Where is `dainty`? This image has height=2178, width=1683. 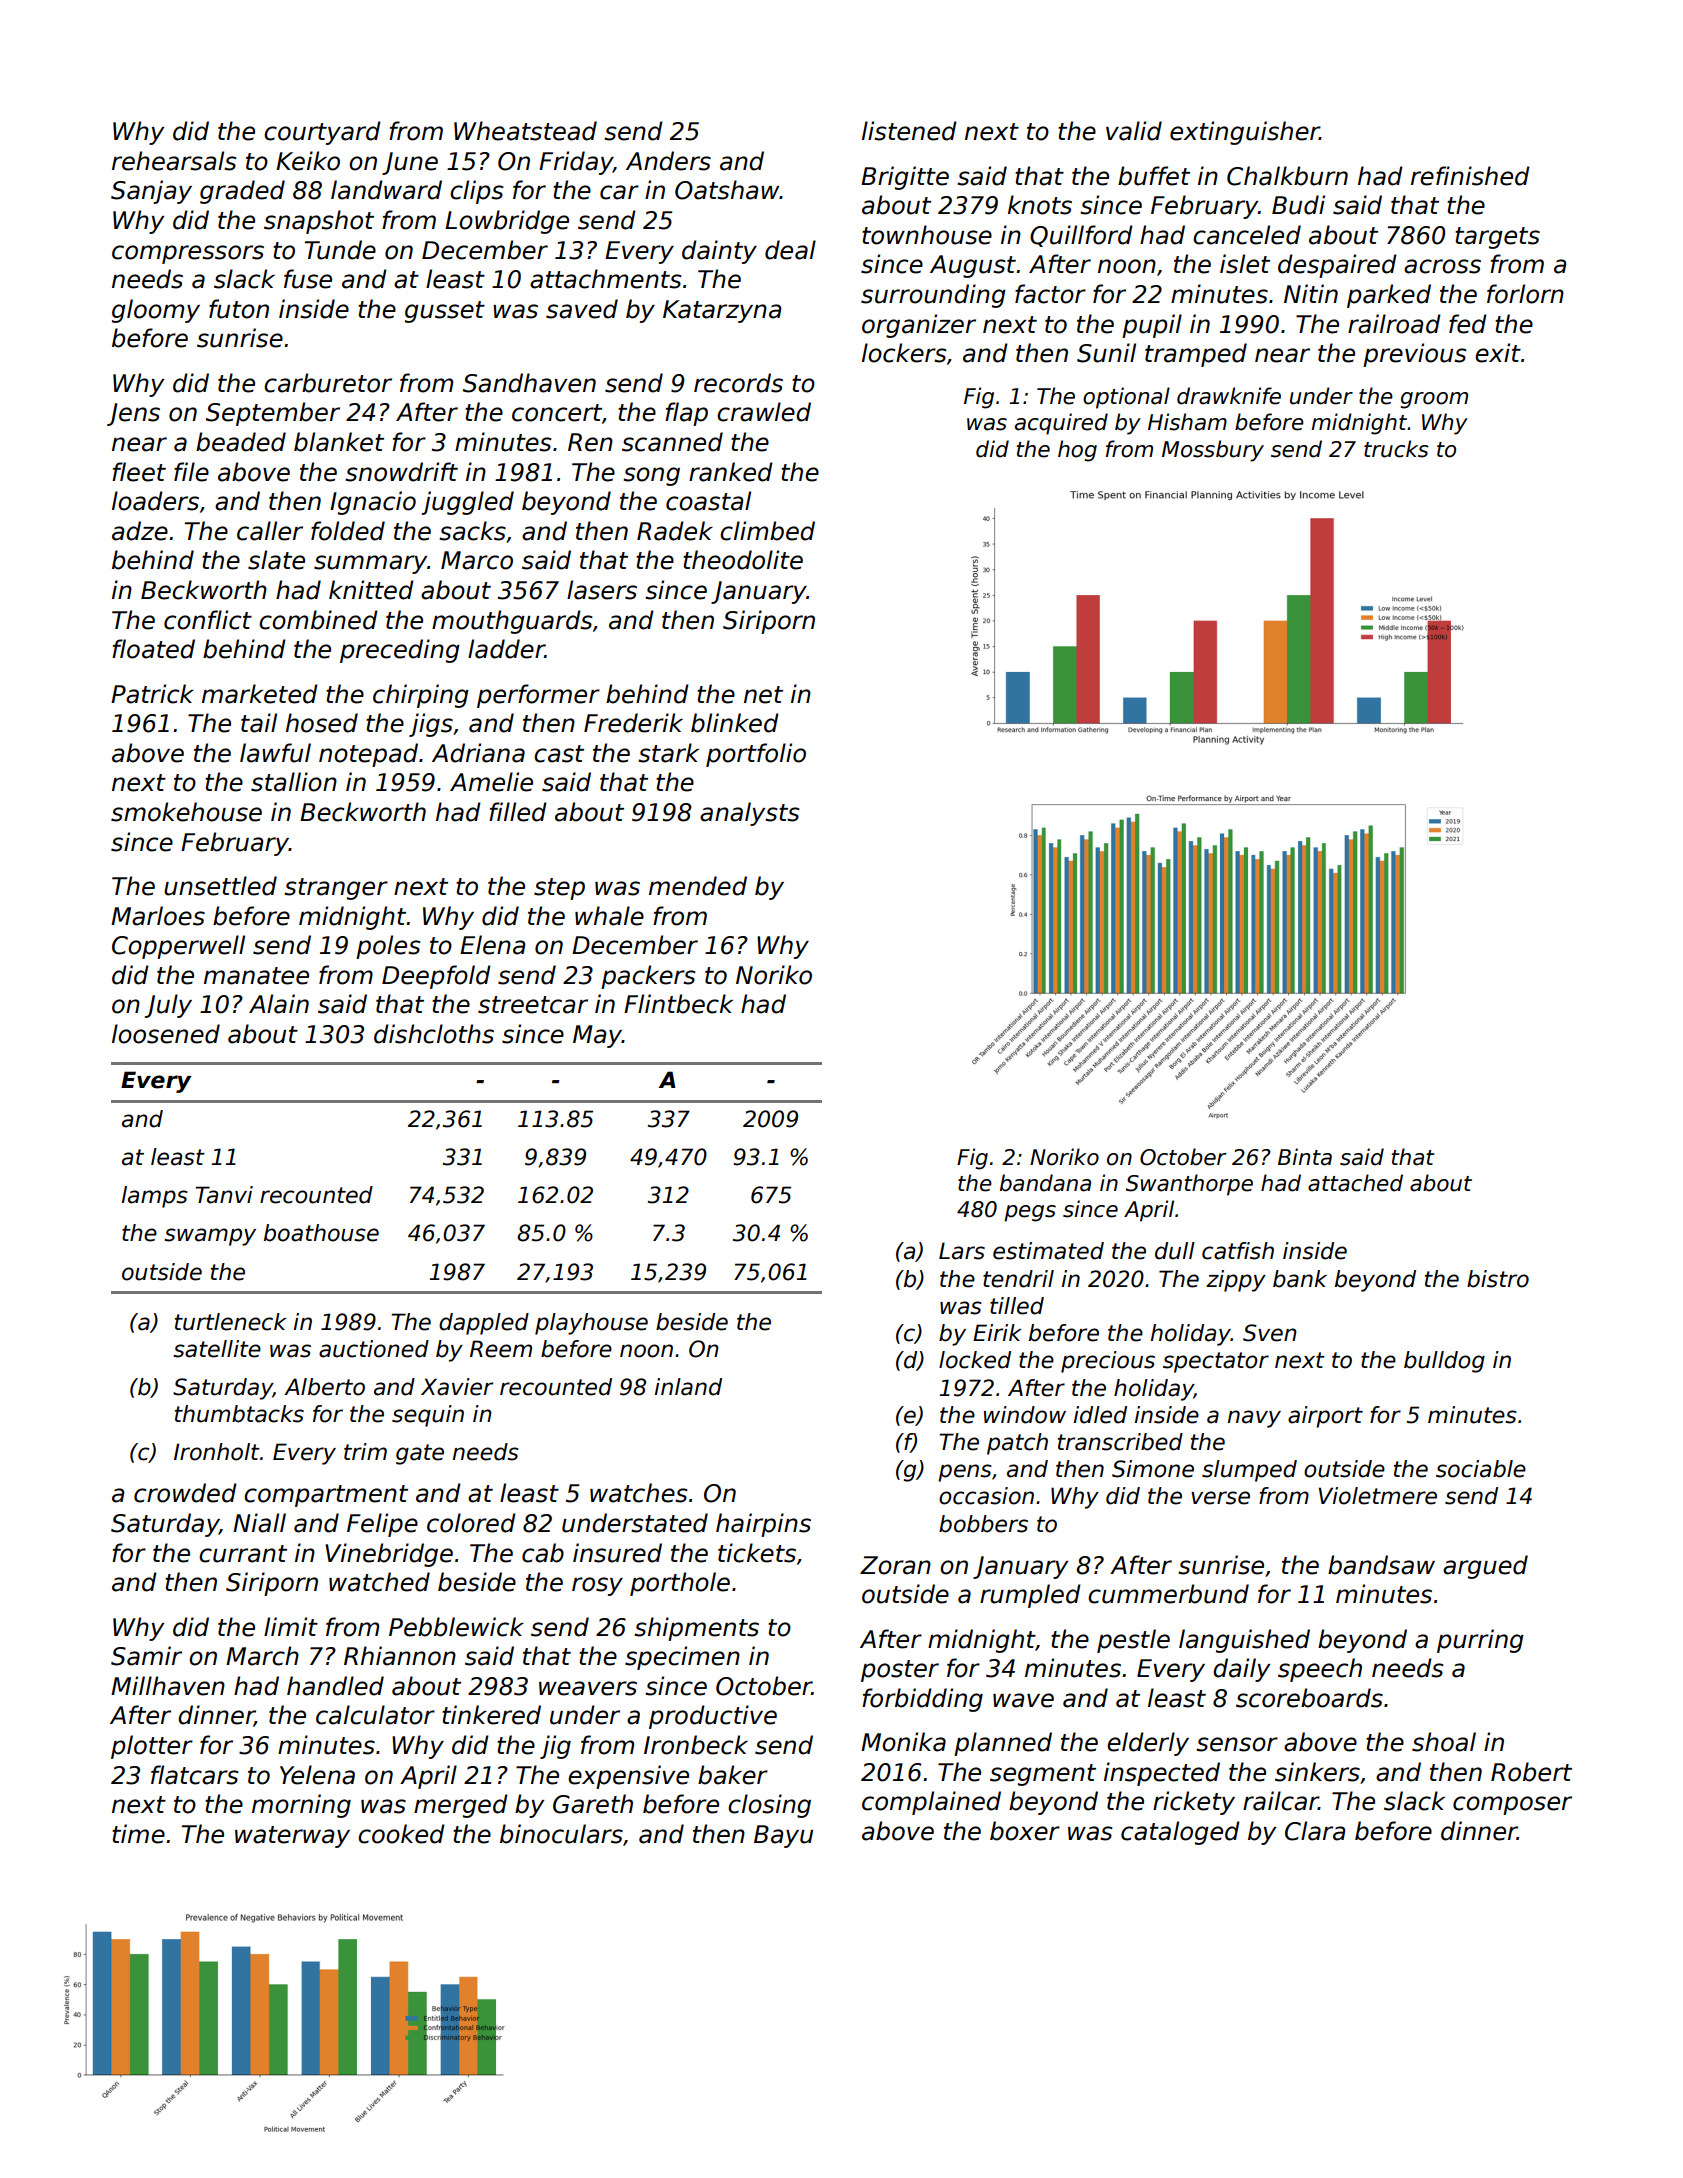 dainty is located at coordinates (719, 252).
